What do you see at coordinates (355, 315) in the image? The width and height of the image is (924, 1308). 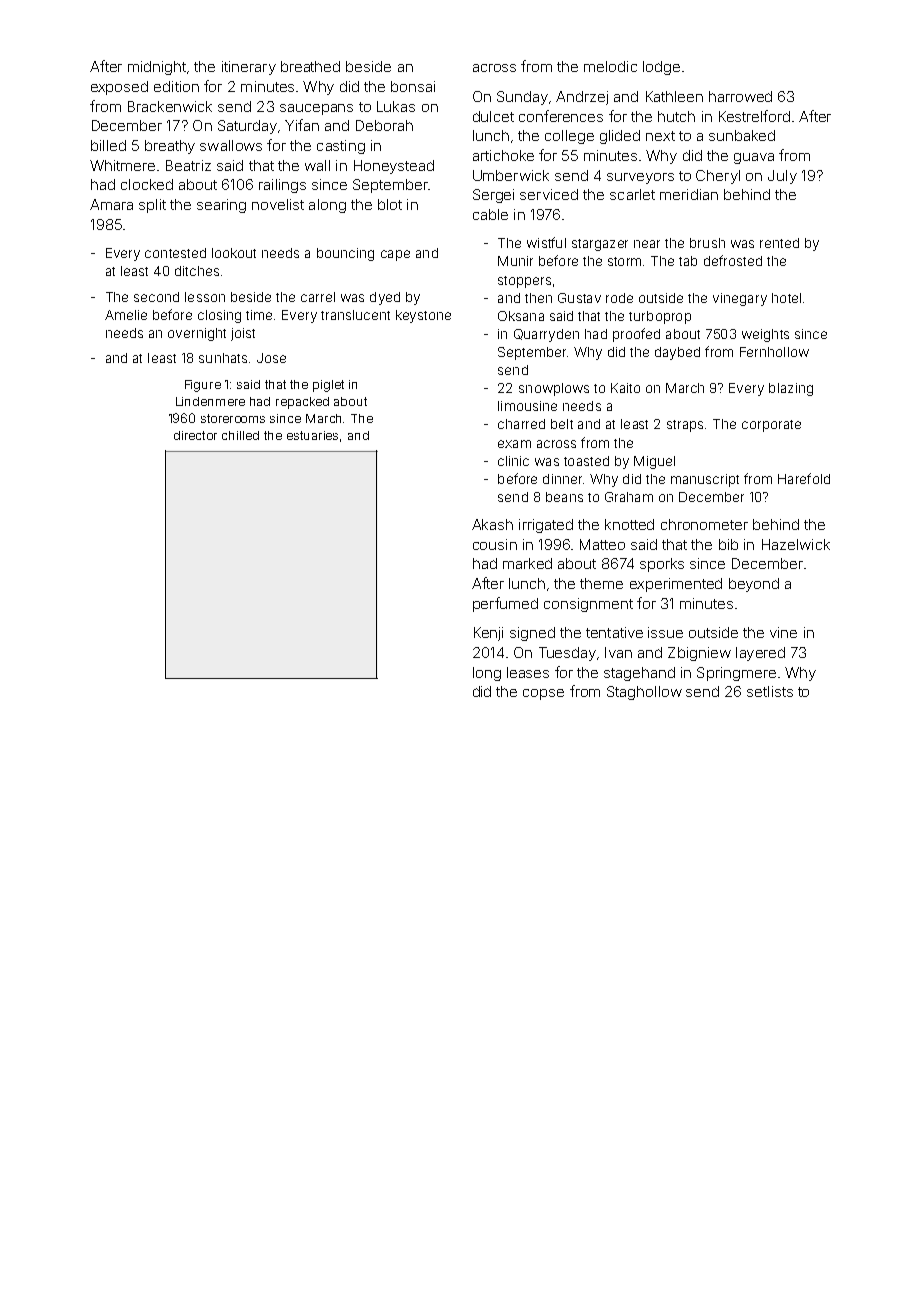 I see `translucent` at bounding box center [355, 315].
